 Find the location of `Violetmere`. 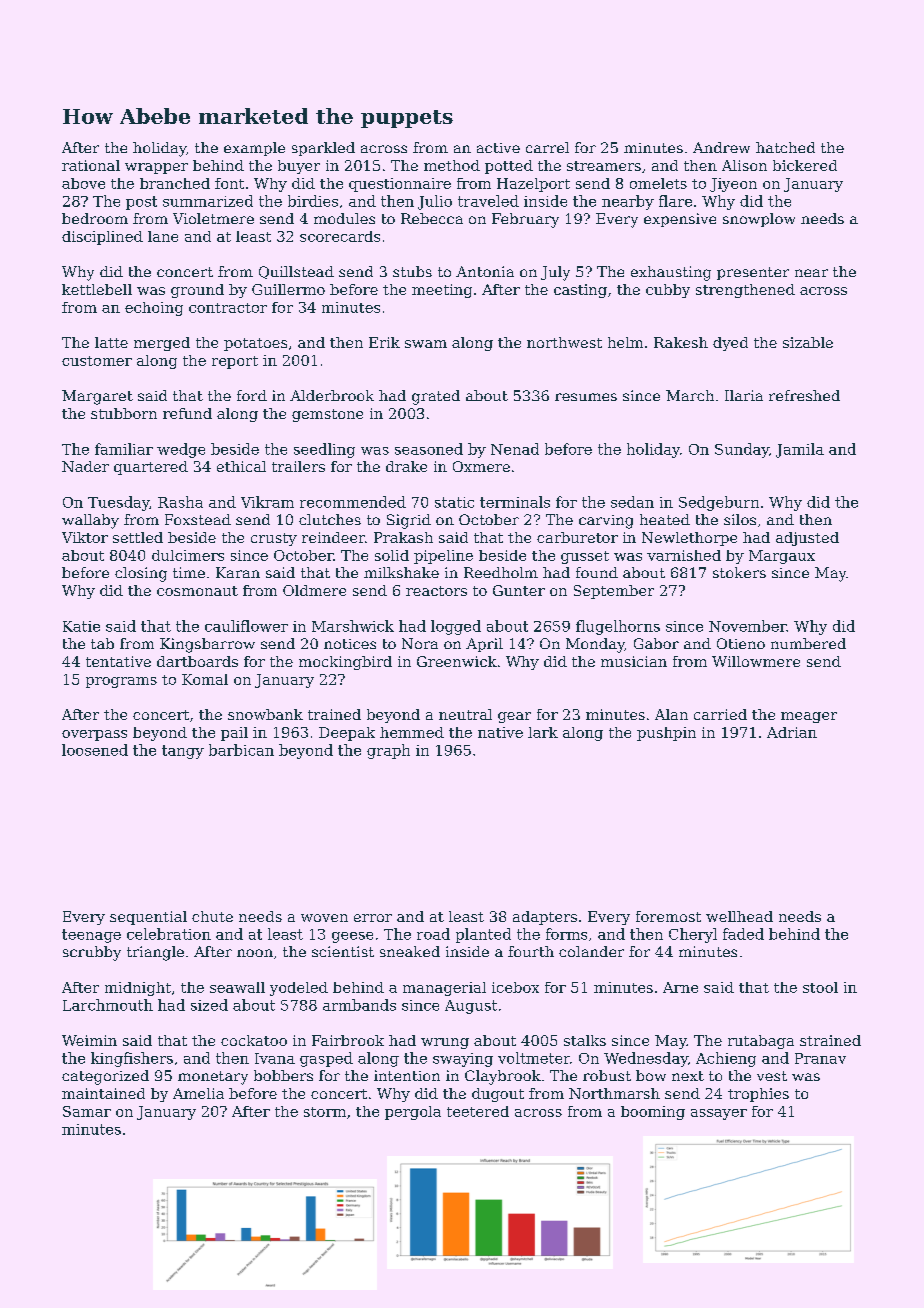

Violetmere is located at coordinates (213, 218).
